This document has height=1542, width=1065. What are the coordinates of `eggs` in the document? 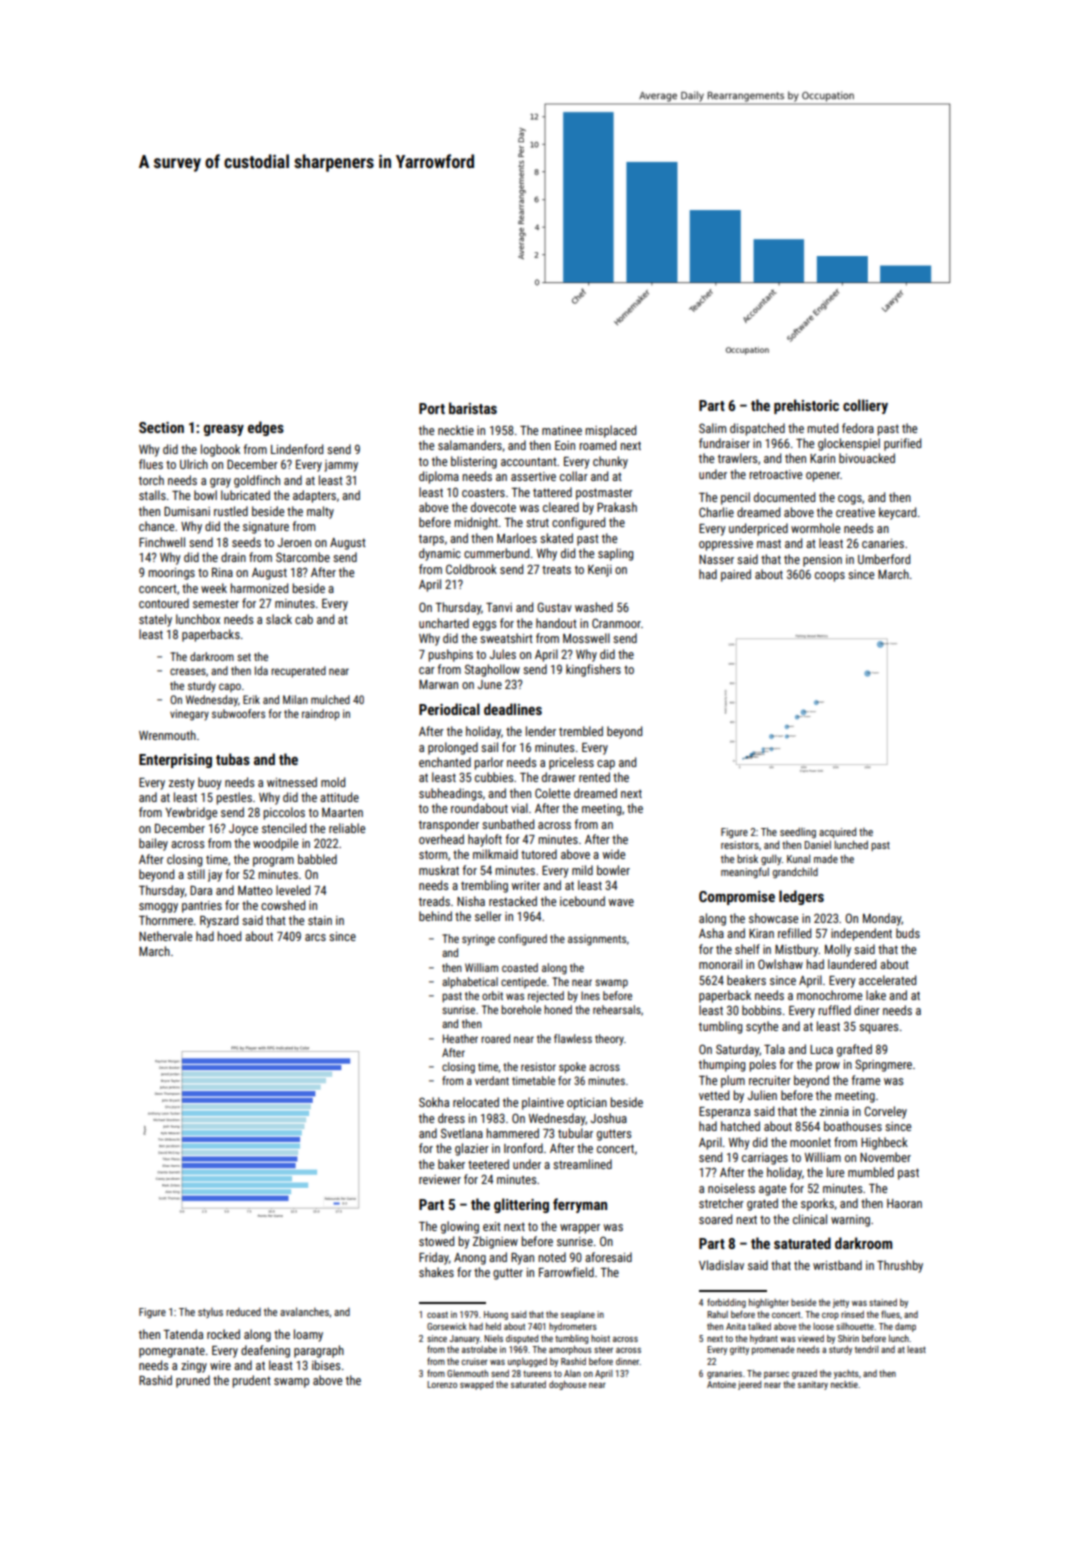 It's located at (484, 626).
